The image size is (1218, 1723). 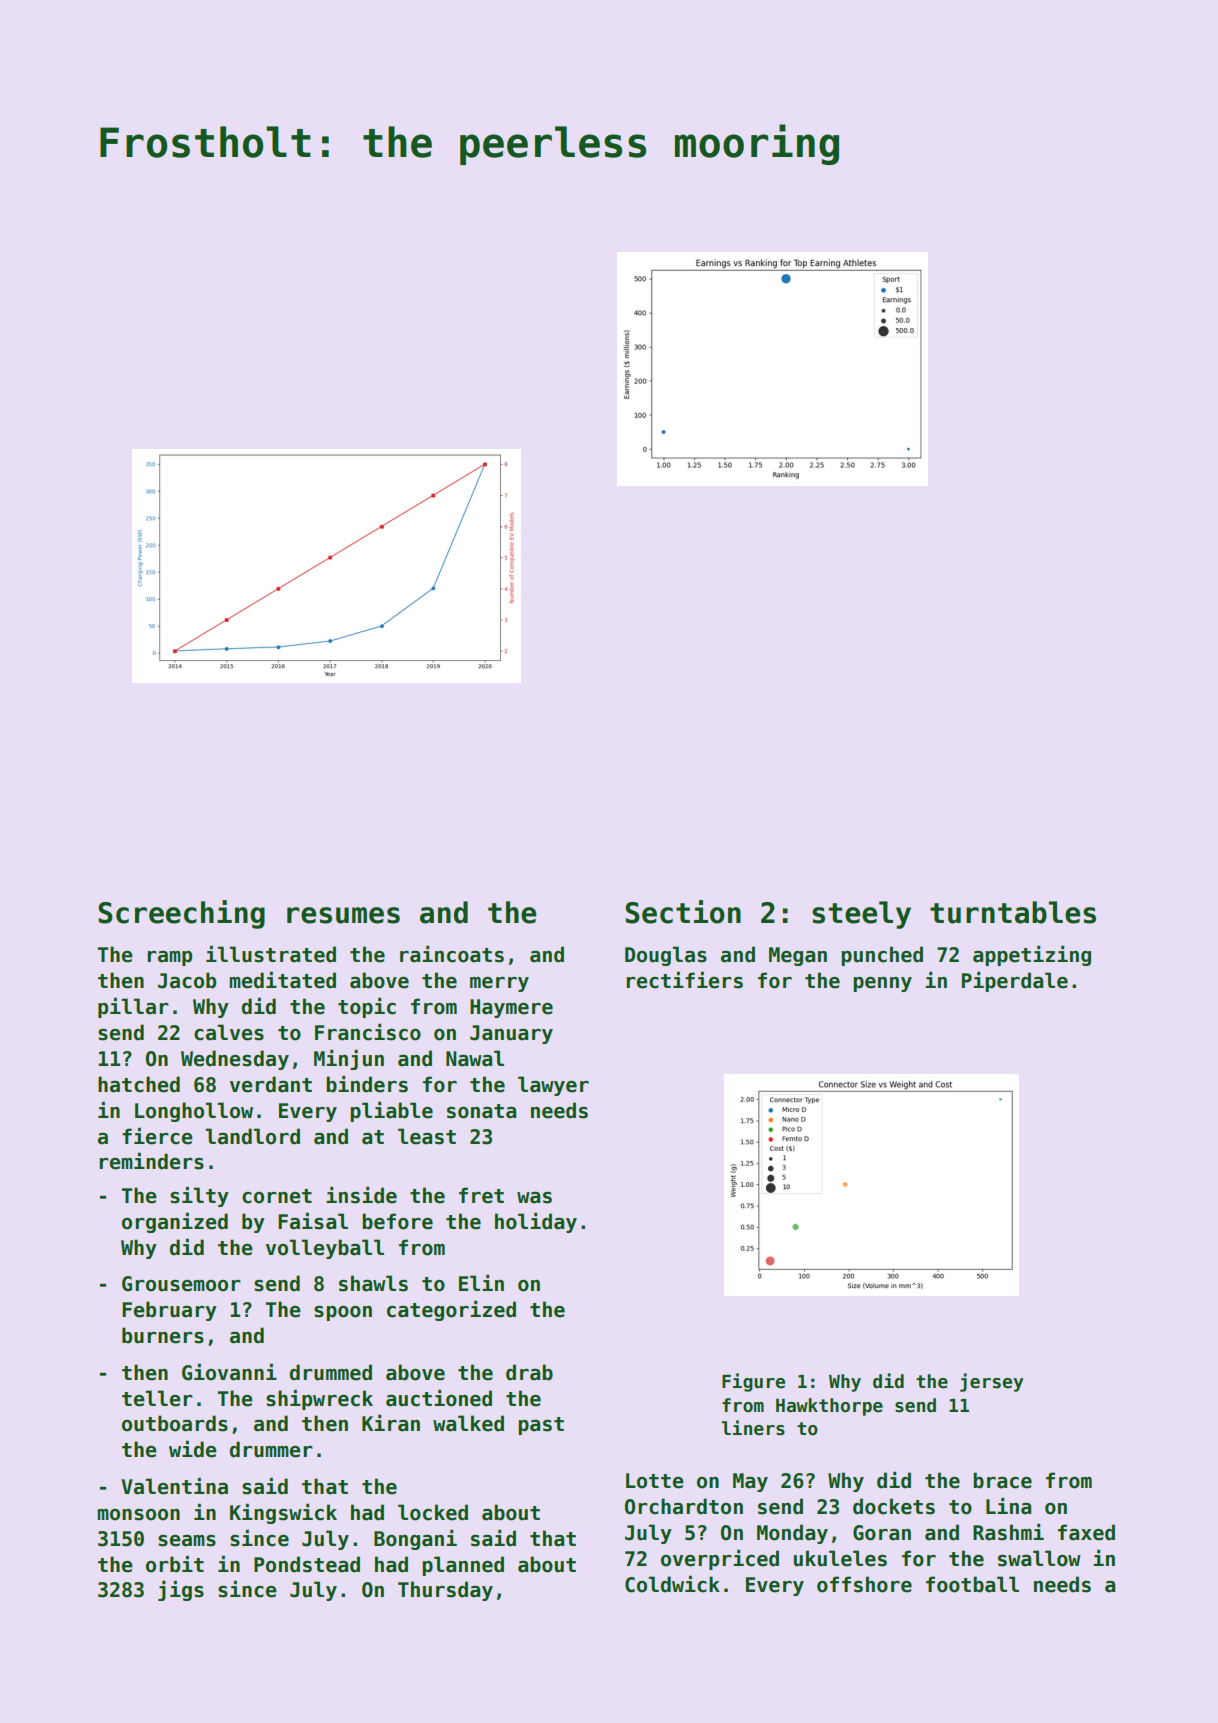 What do you see at coordinates (753, 1382) in the image?
I see `Figure` at bounding box center [753, 1382].
